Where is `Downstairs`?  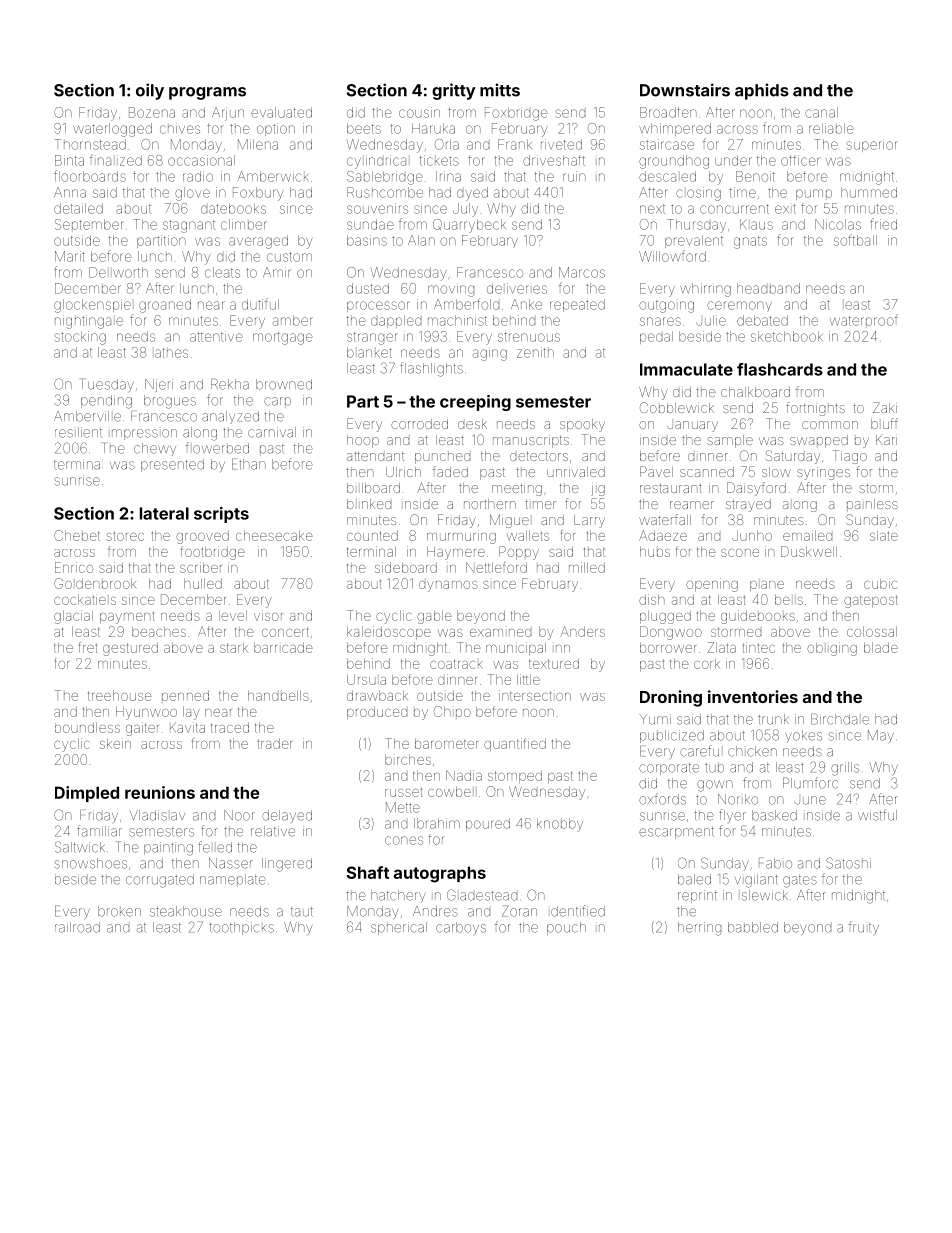
Downstairs is located at coordinates (685, 90).
